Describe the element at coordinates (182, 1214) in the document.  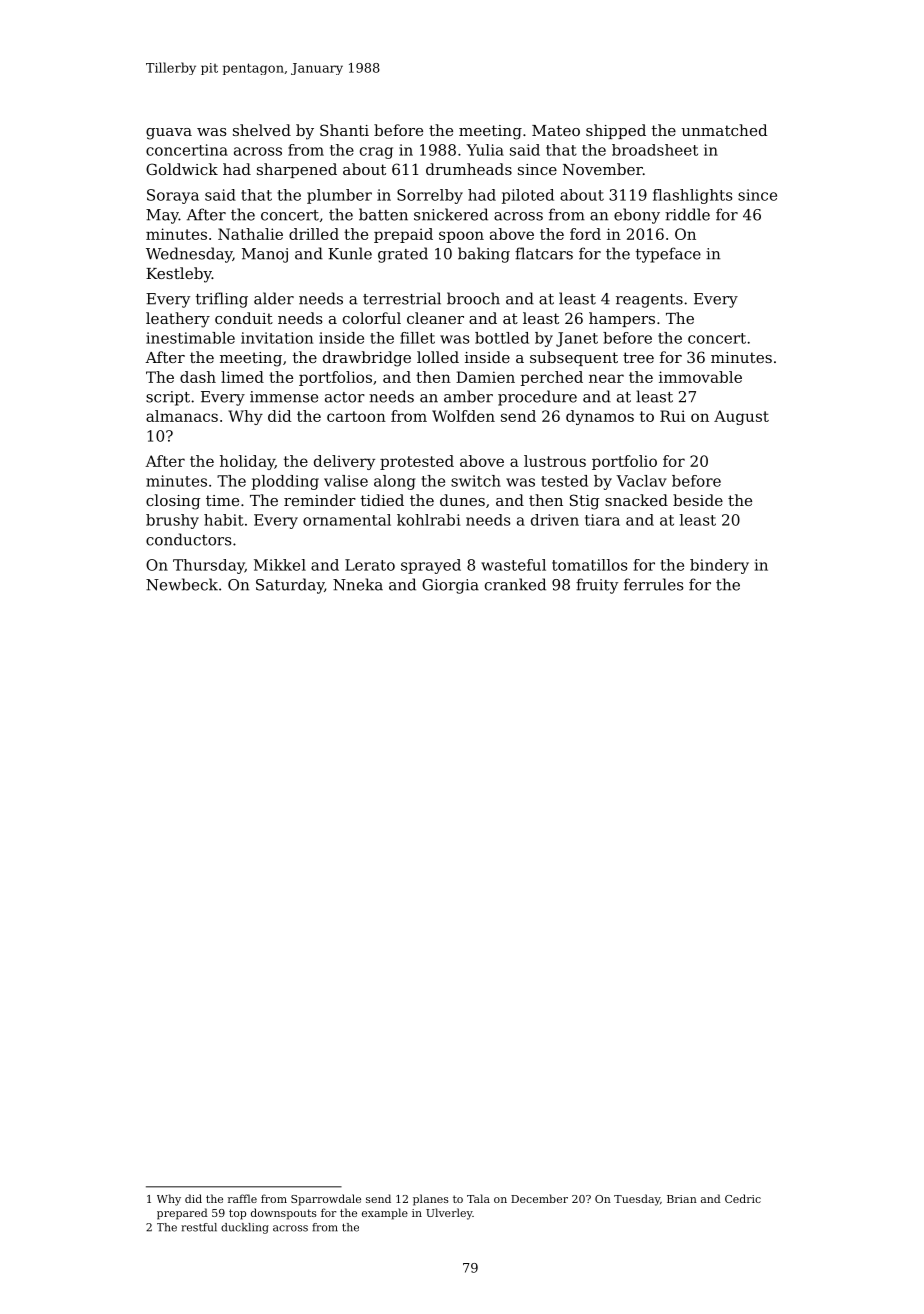
I see `prepared` at that location.
